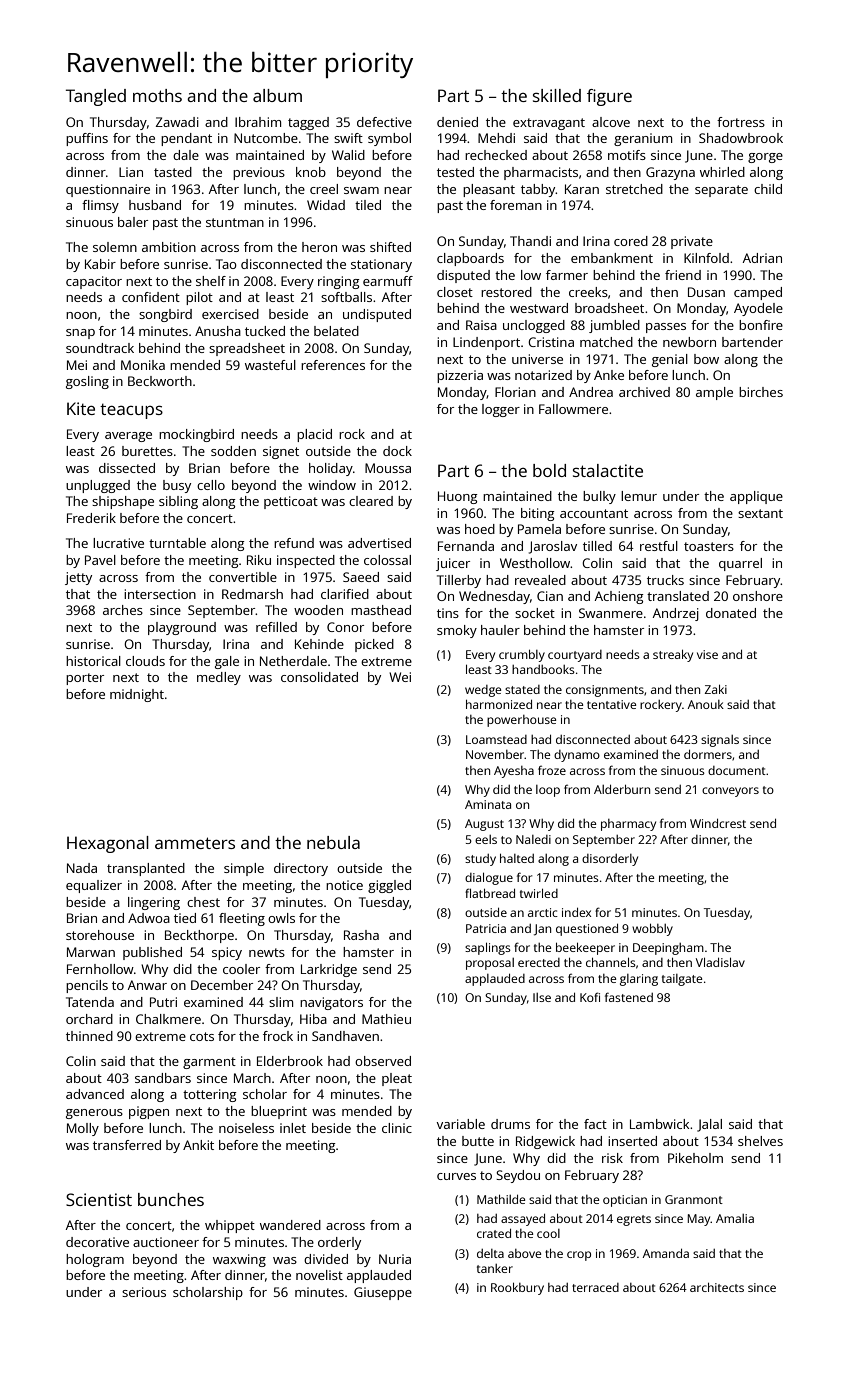 The height and width of the screenshot is (1400, 849). Describe the element at coordinates (758, 596) in the screenshot. I see `onshore` at that location.
